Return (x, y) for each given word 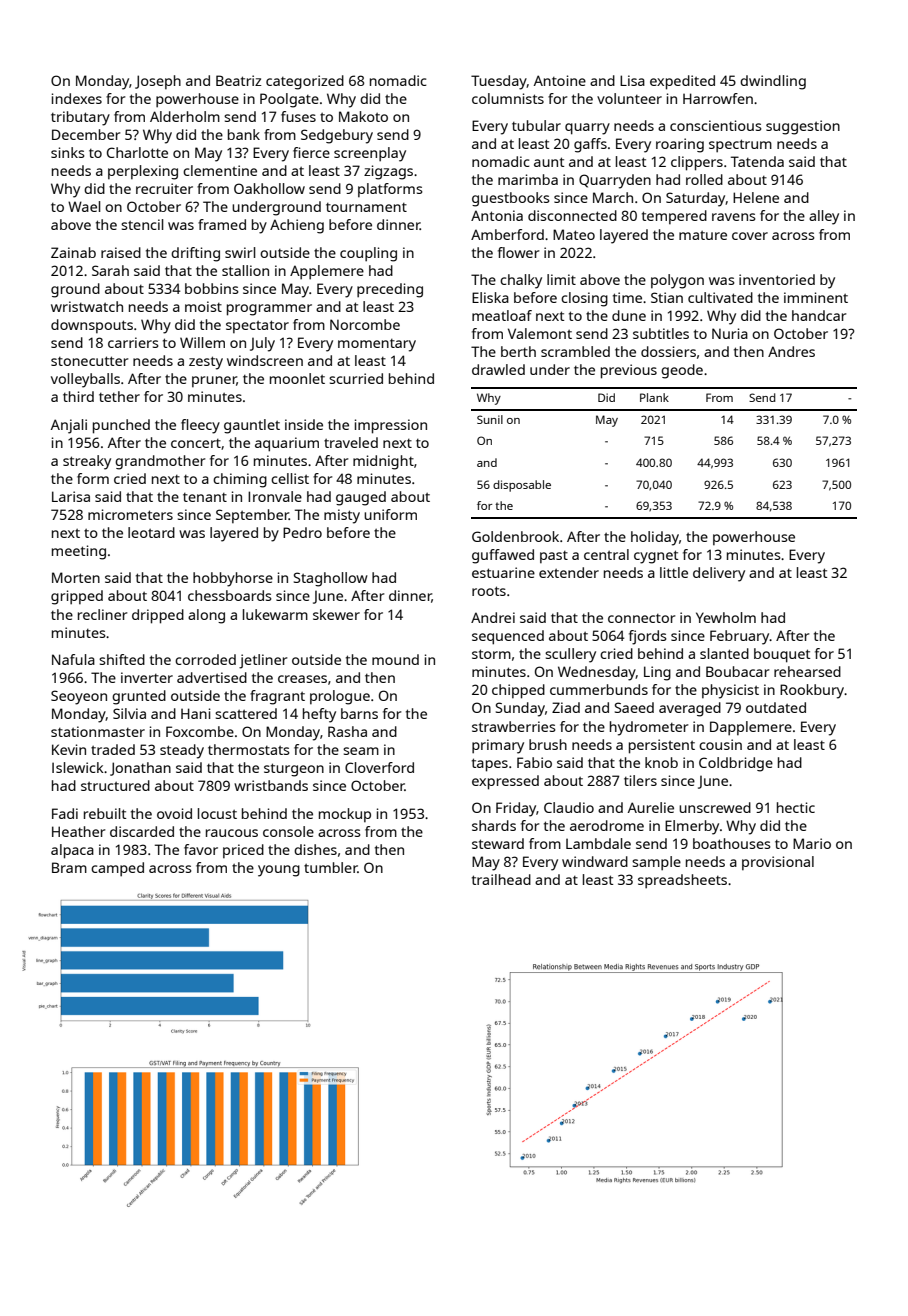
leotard (151, 532)
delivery (719, 574)
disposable (522, 486)
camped (117, 869)
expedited (682, 82)
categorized (305, 82)
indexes (77, 98)
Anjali (69, 426)
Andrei (493, 617)
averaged (690, 709)
